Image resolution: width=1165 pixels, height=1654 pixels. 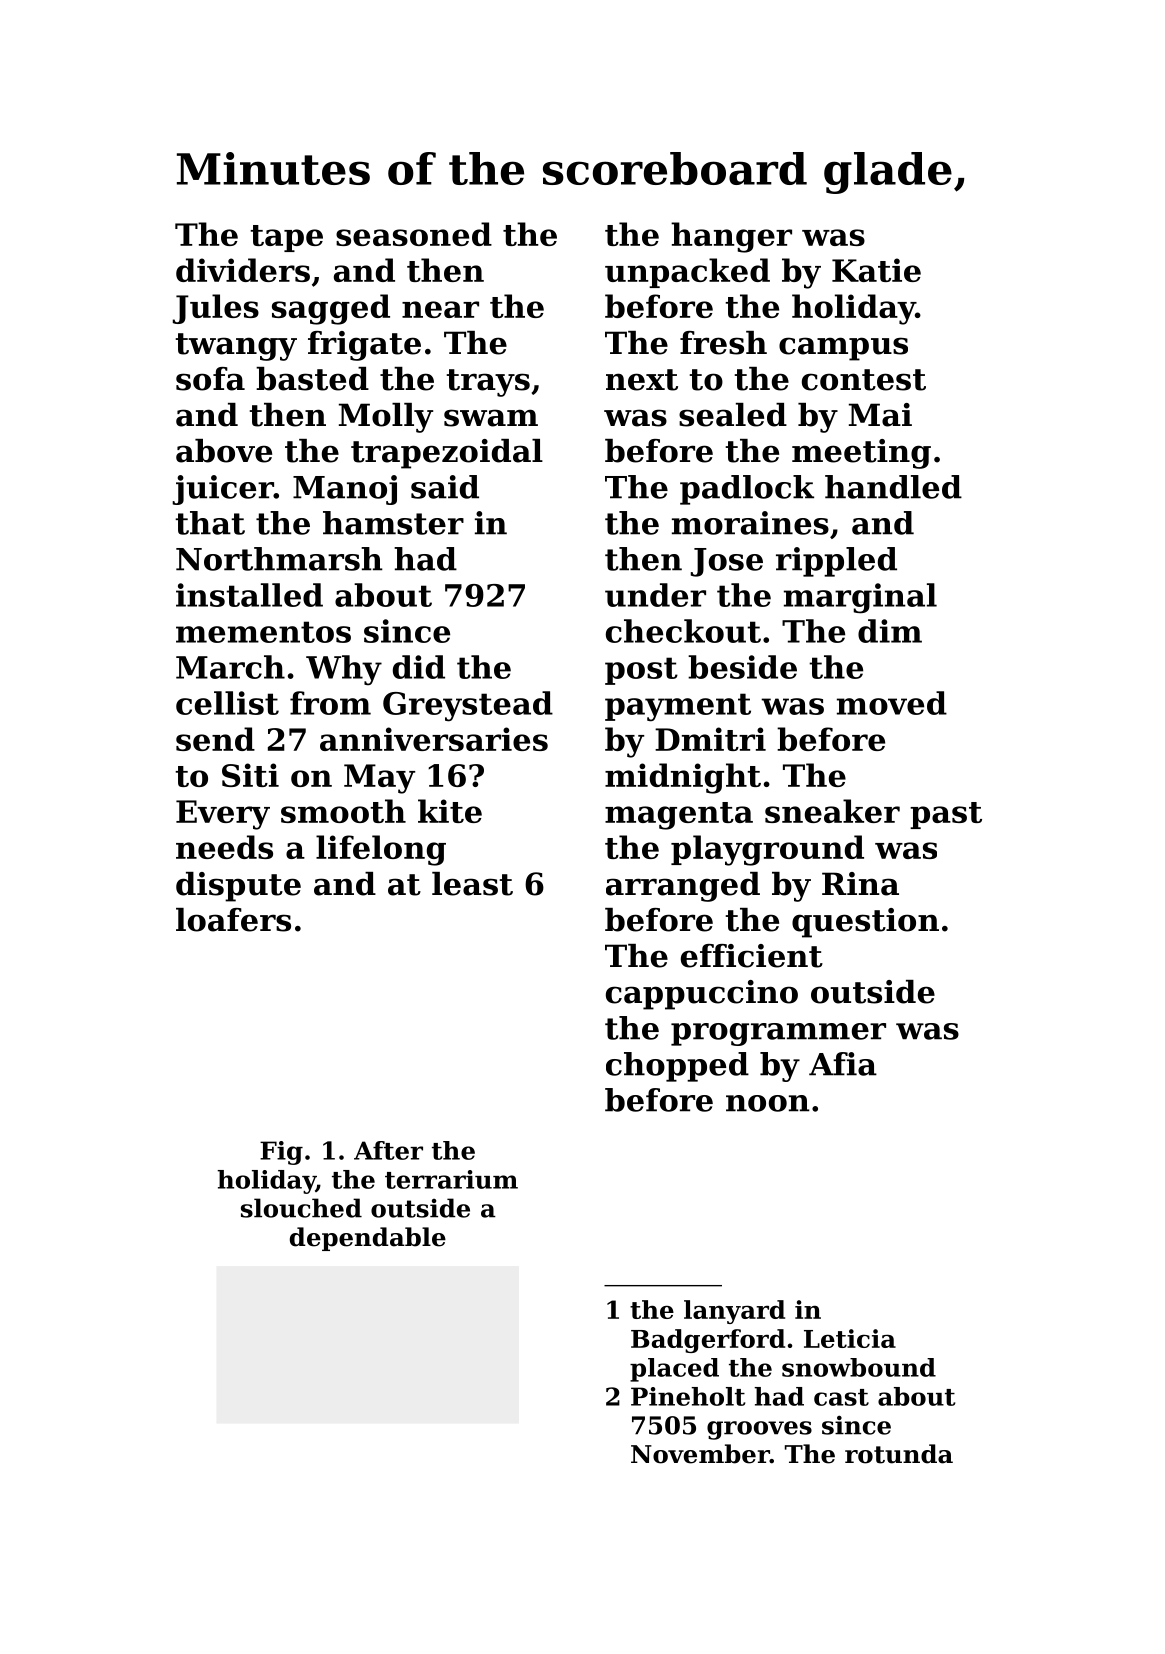 What do you see at coordinates (233, 920) in the page?
I see `loafers` at bounding box center [233, 920].
